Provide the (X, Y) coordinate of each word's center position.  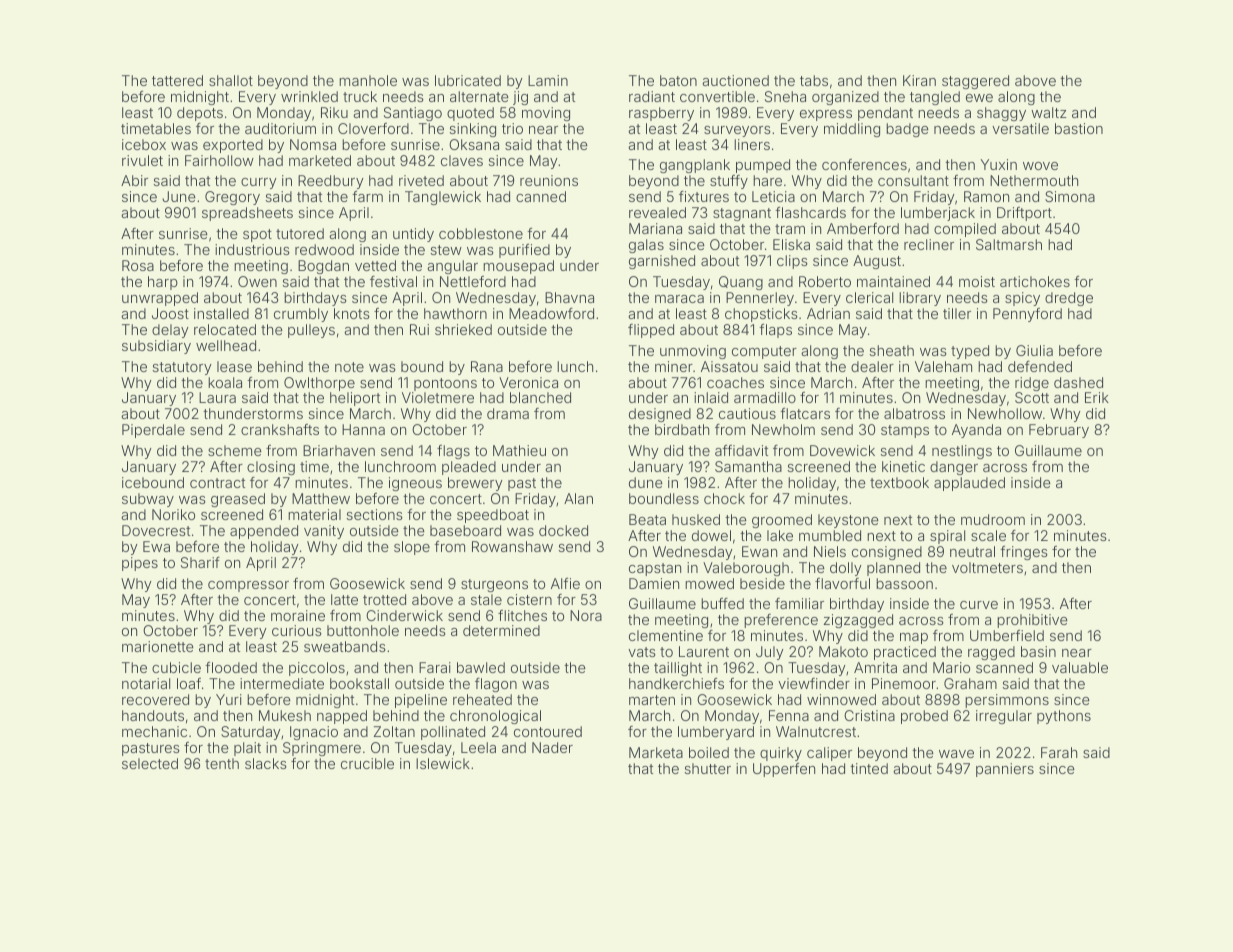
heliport (355, 399)
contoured (548, 731)
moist (977, 281)
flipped (651, 331)
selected (150, 763)
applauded (969, 484)
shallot (231, 80)
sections (374, 514)
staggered (975, 82)
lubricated (468, 80)
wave (956, 754)
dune (646, 482)
